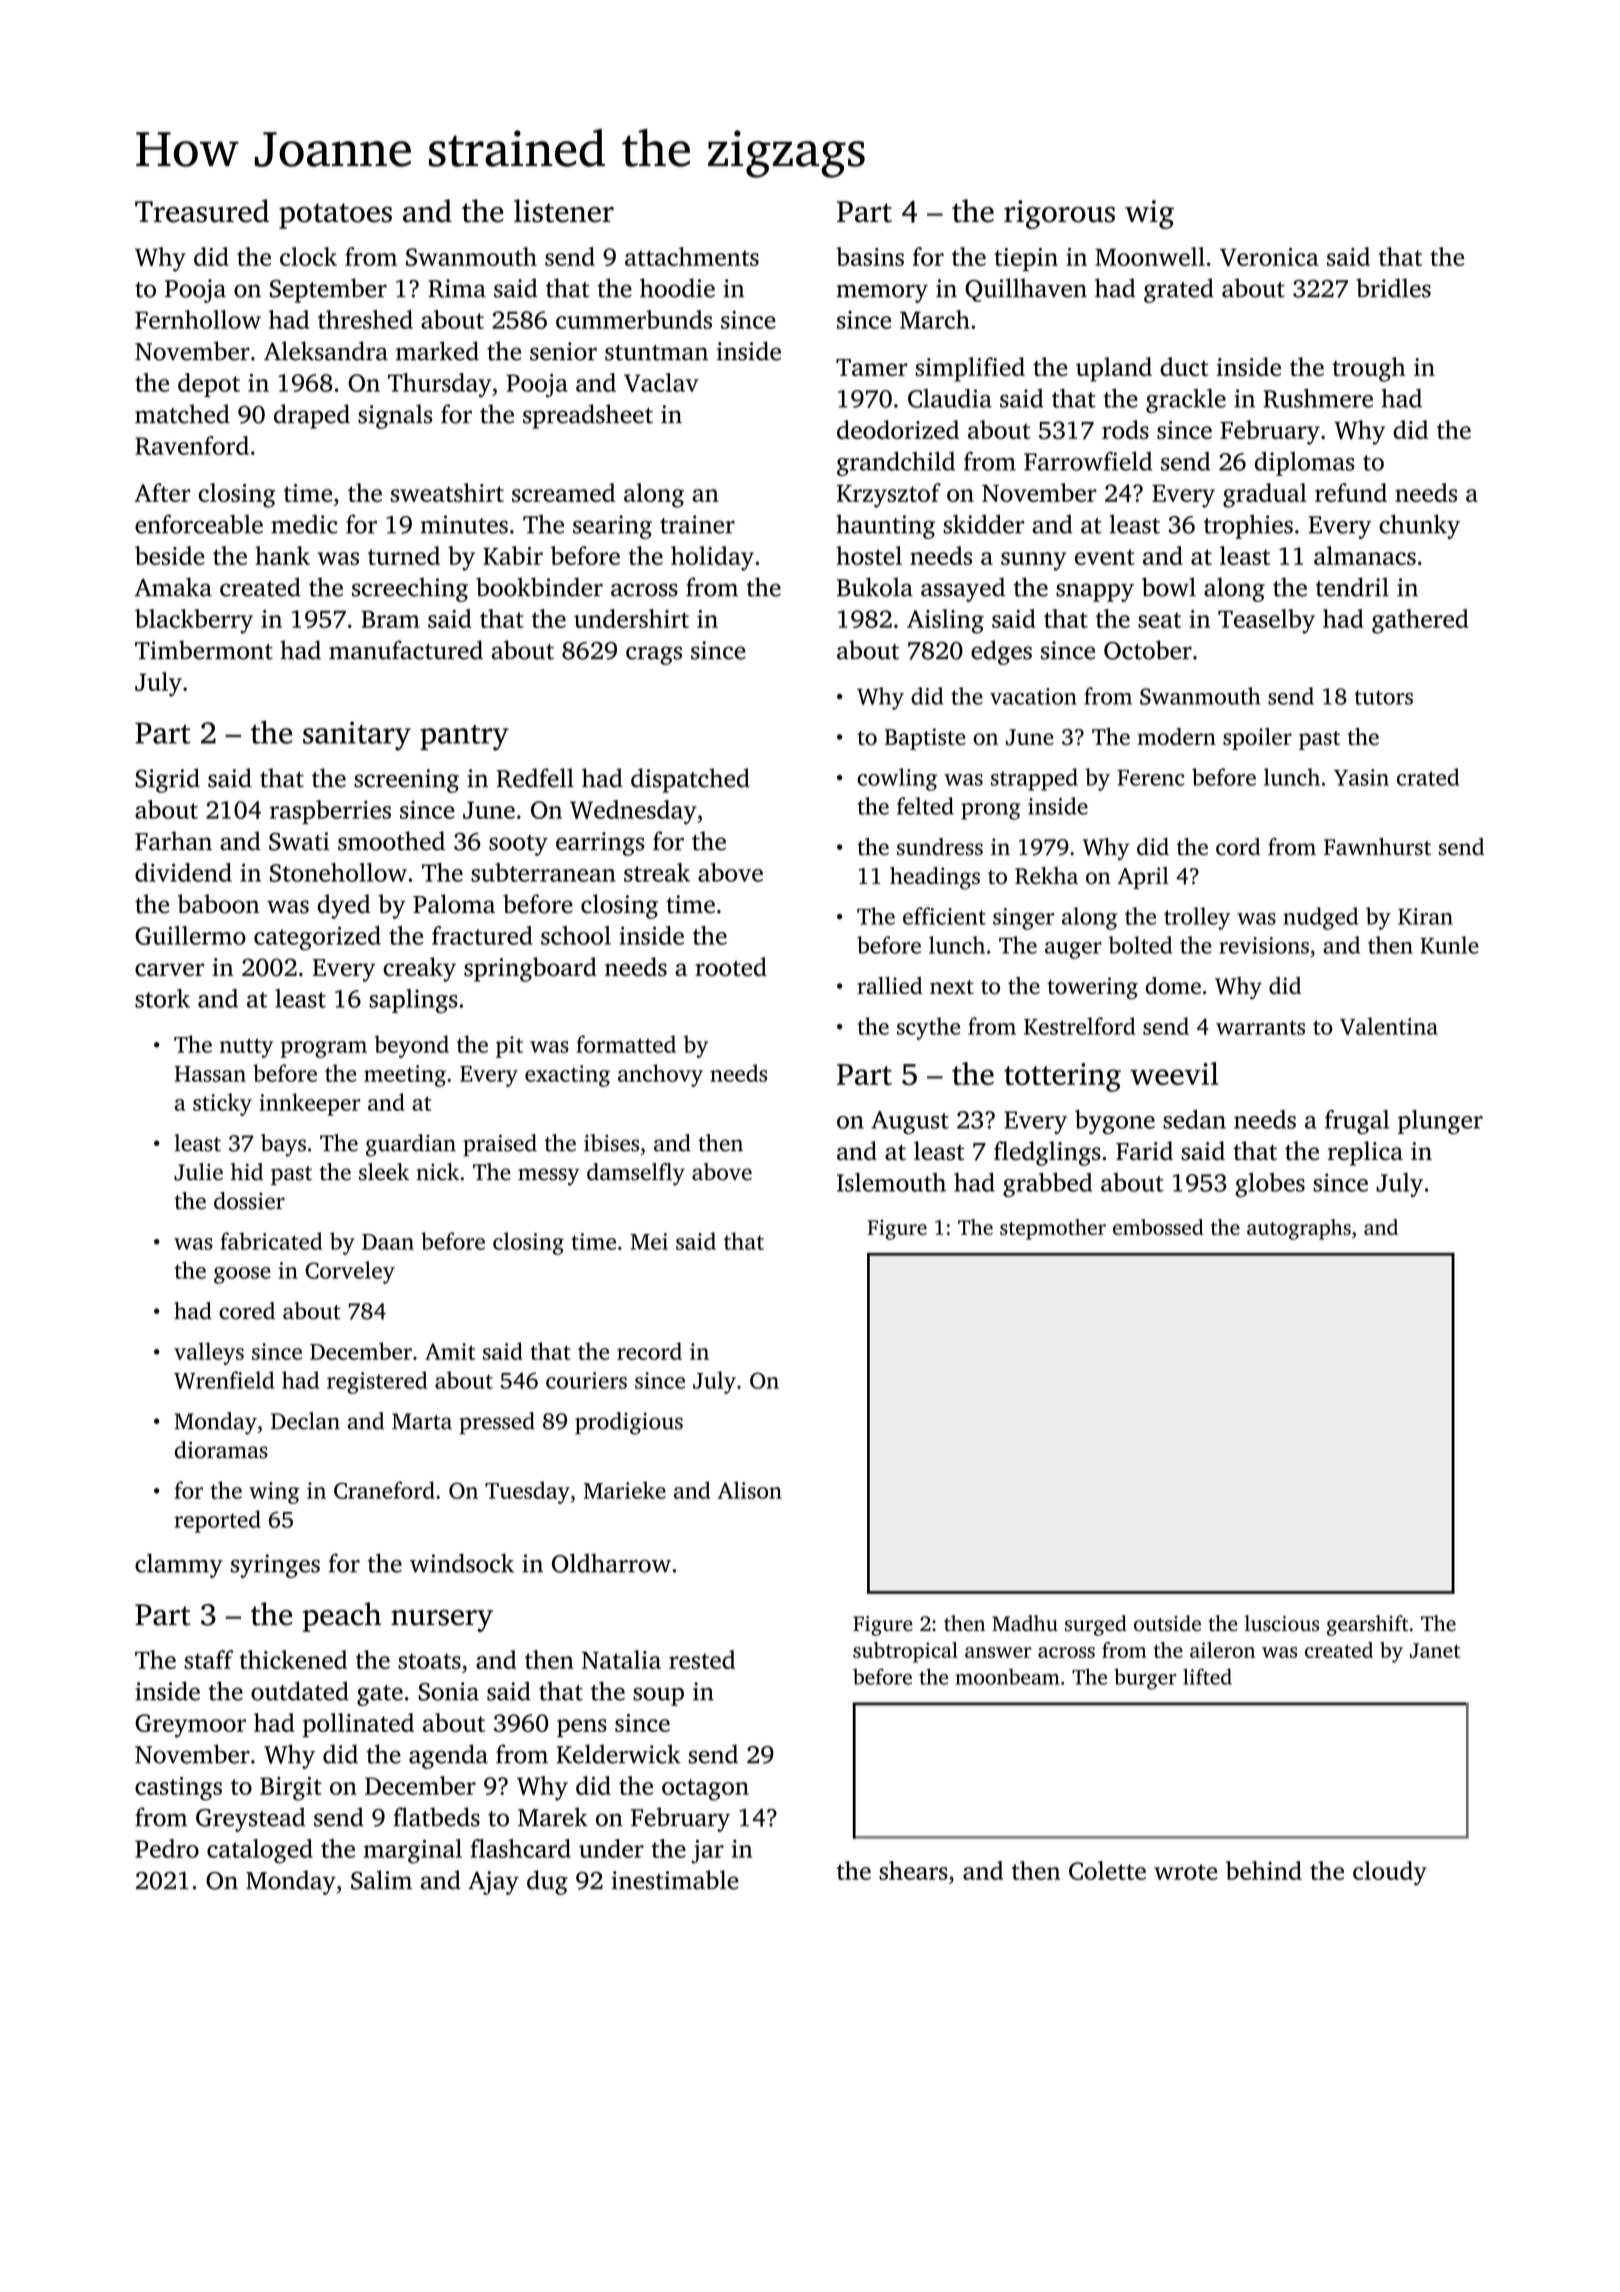  Describe the element at coordinates (1384, 697) in the image. I see `tutors` at that location.
